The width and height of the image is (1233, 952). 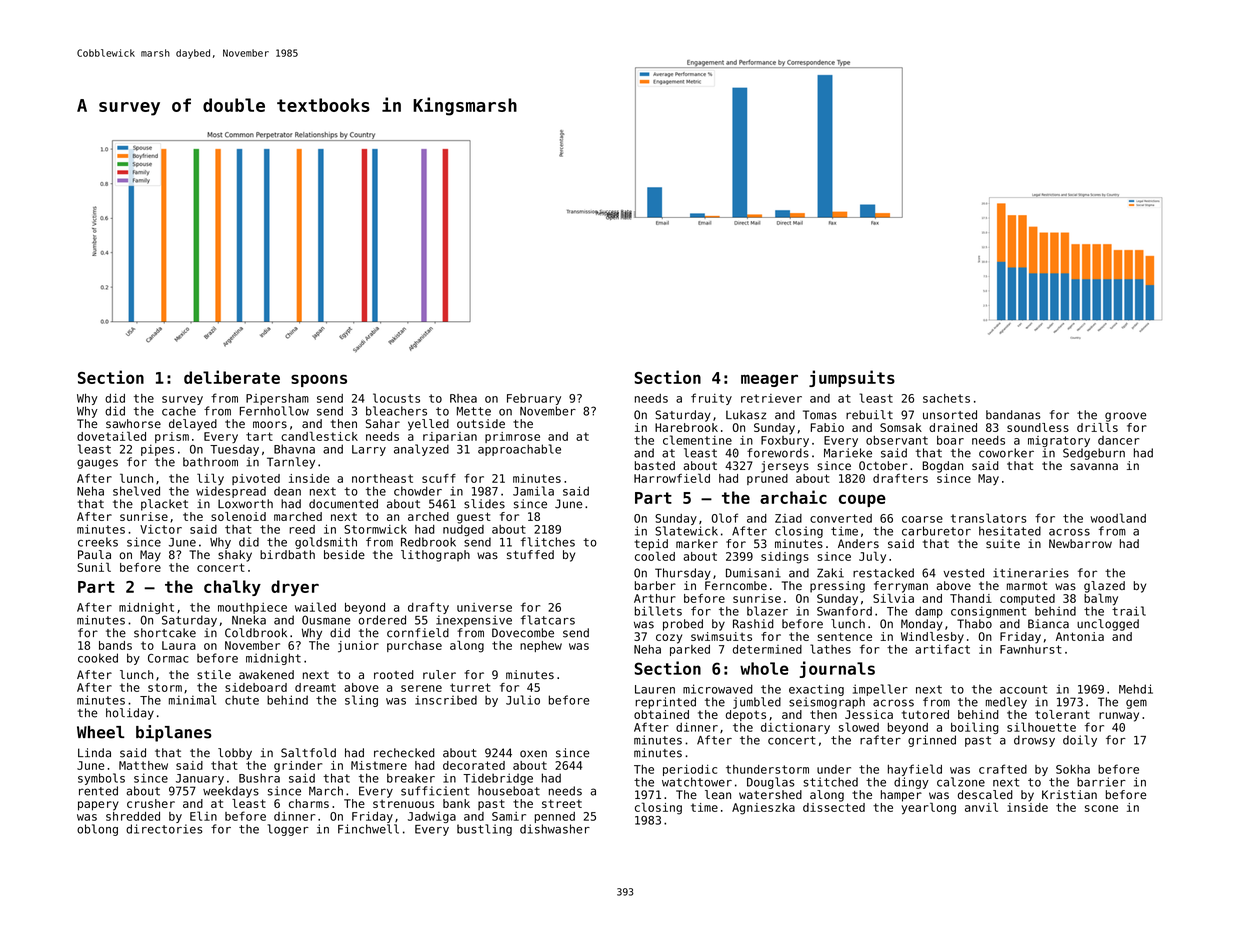 What do you see at coordinates (724, 518) in the image?
I see `Olof` at bounding box center [724, 518].
